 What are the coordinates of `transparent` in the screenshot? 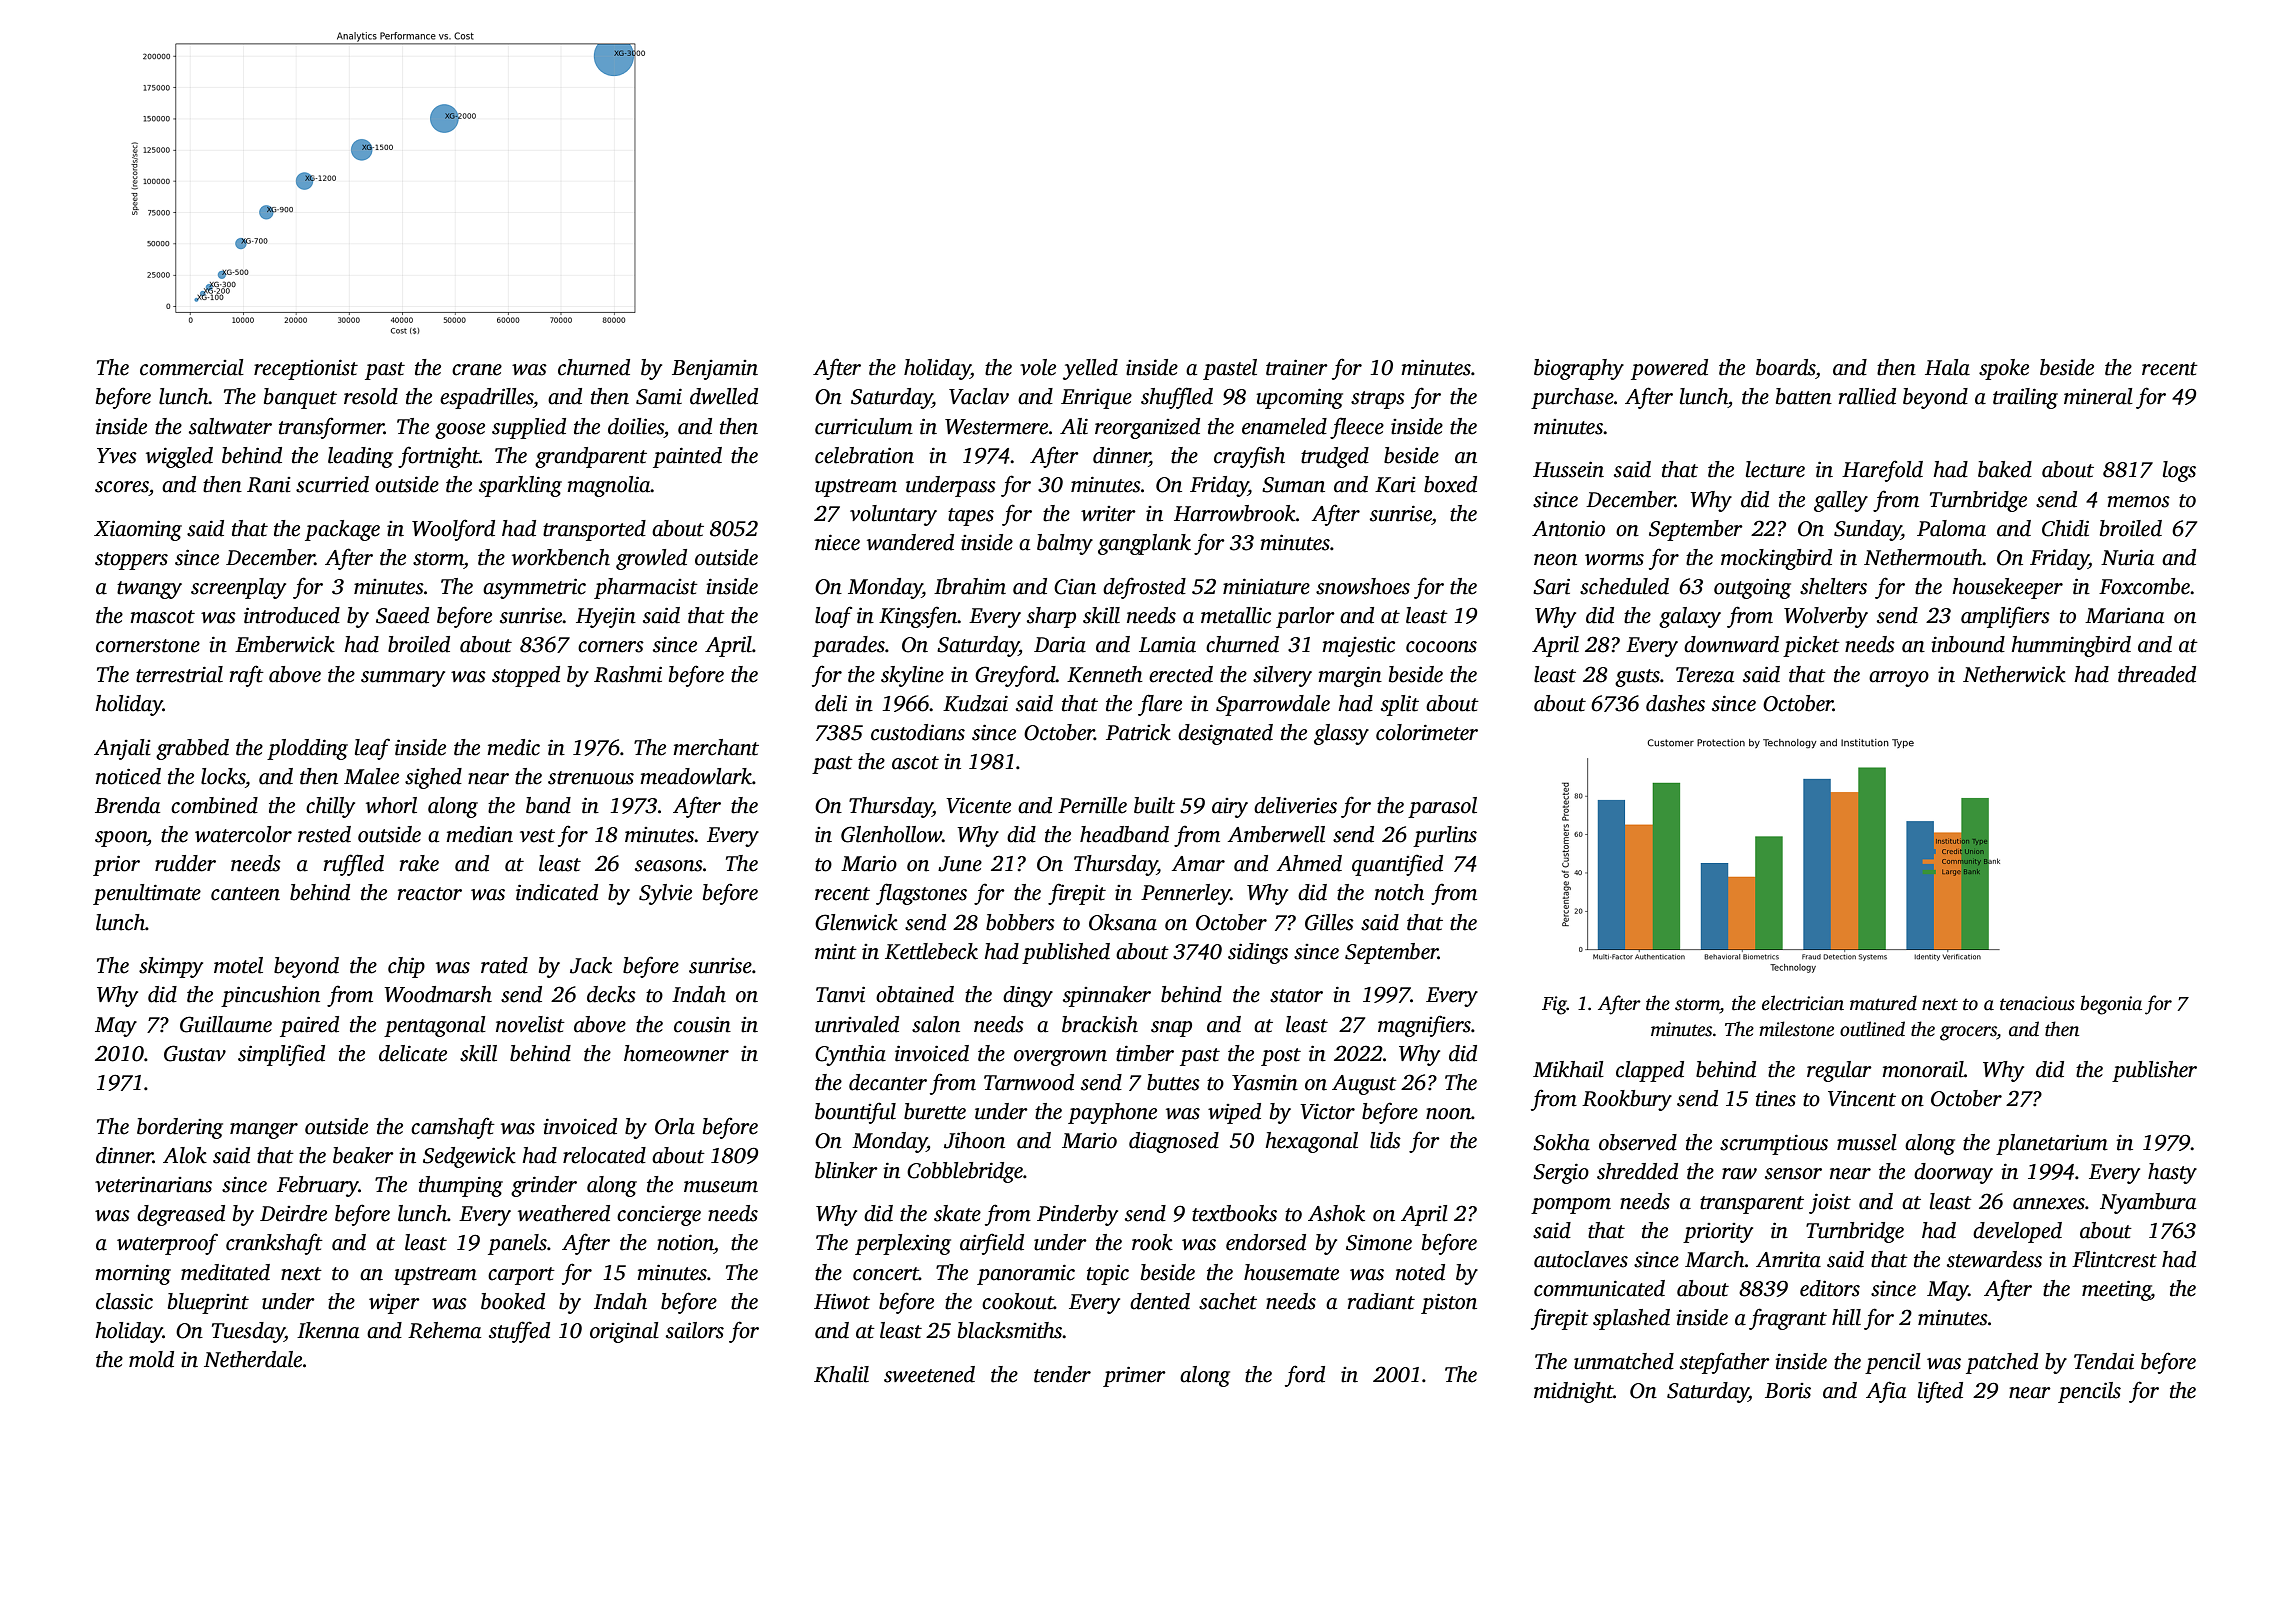 It's located at (1752, 1205).
